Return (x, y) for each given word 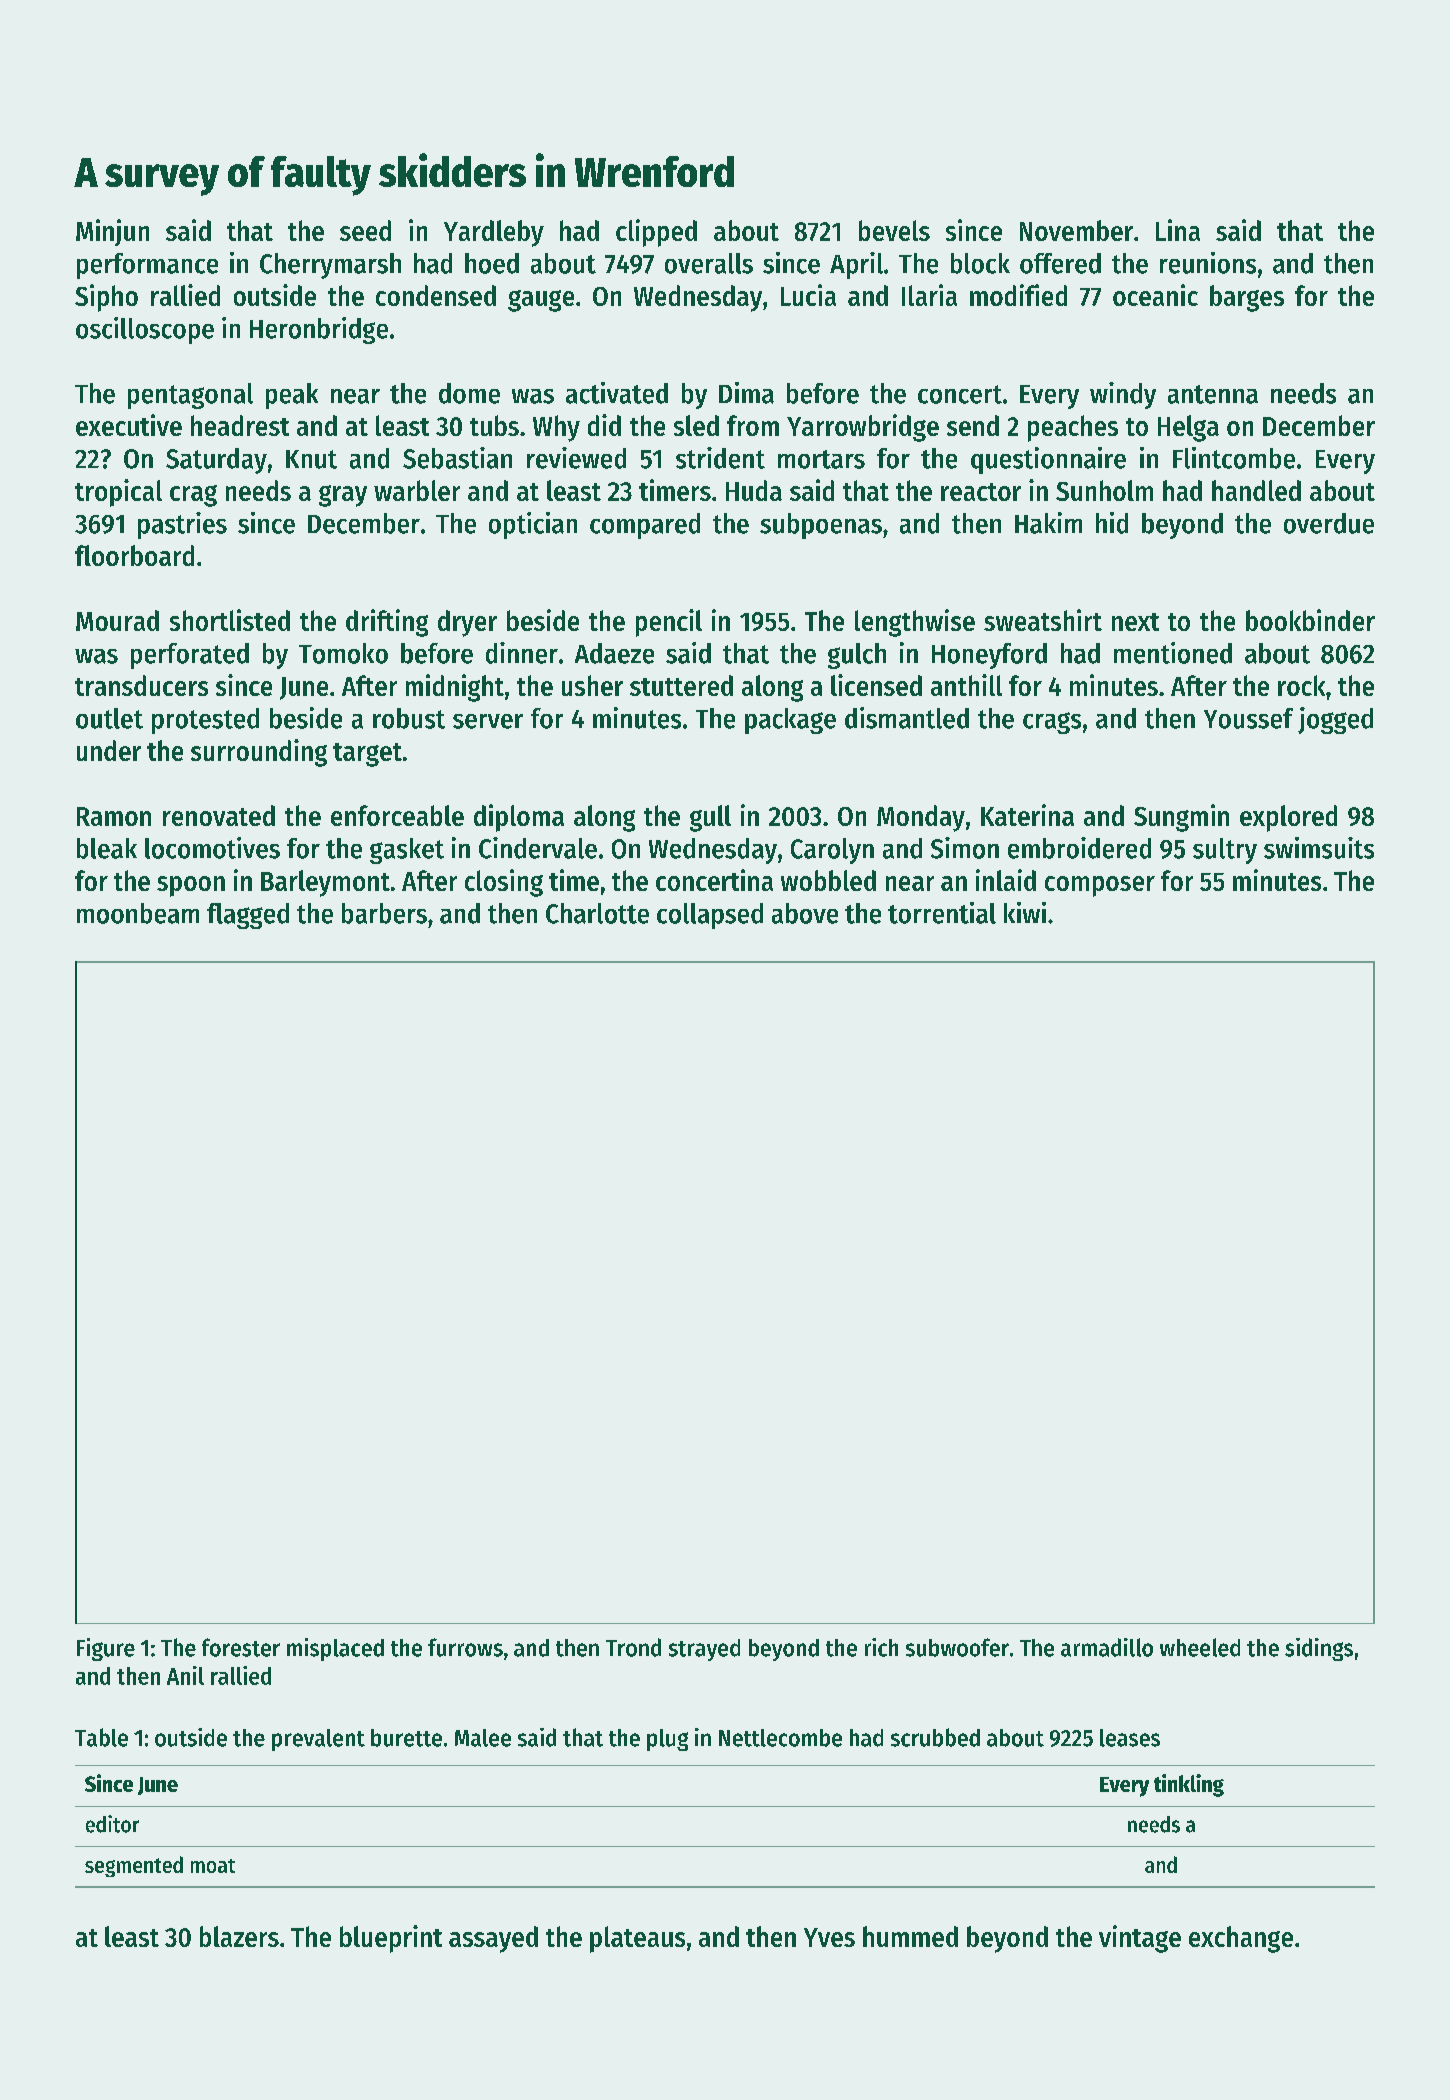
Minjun (112, 232)
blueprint (391, 1939)
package (790, 721)
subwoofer (957, 1647)
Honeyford (989, 656)
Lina (1178, 230)
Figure (106, 1649)
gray (343, 496)
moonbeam (138, 913)
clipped (656, 233)
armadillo (1107, 1647)
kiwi (1025, 912)
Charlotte (597, 913)
